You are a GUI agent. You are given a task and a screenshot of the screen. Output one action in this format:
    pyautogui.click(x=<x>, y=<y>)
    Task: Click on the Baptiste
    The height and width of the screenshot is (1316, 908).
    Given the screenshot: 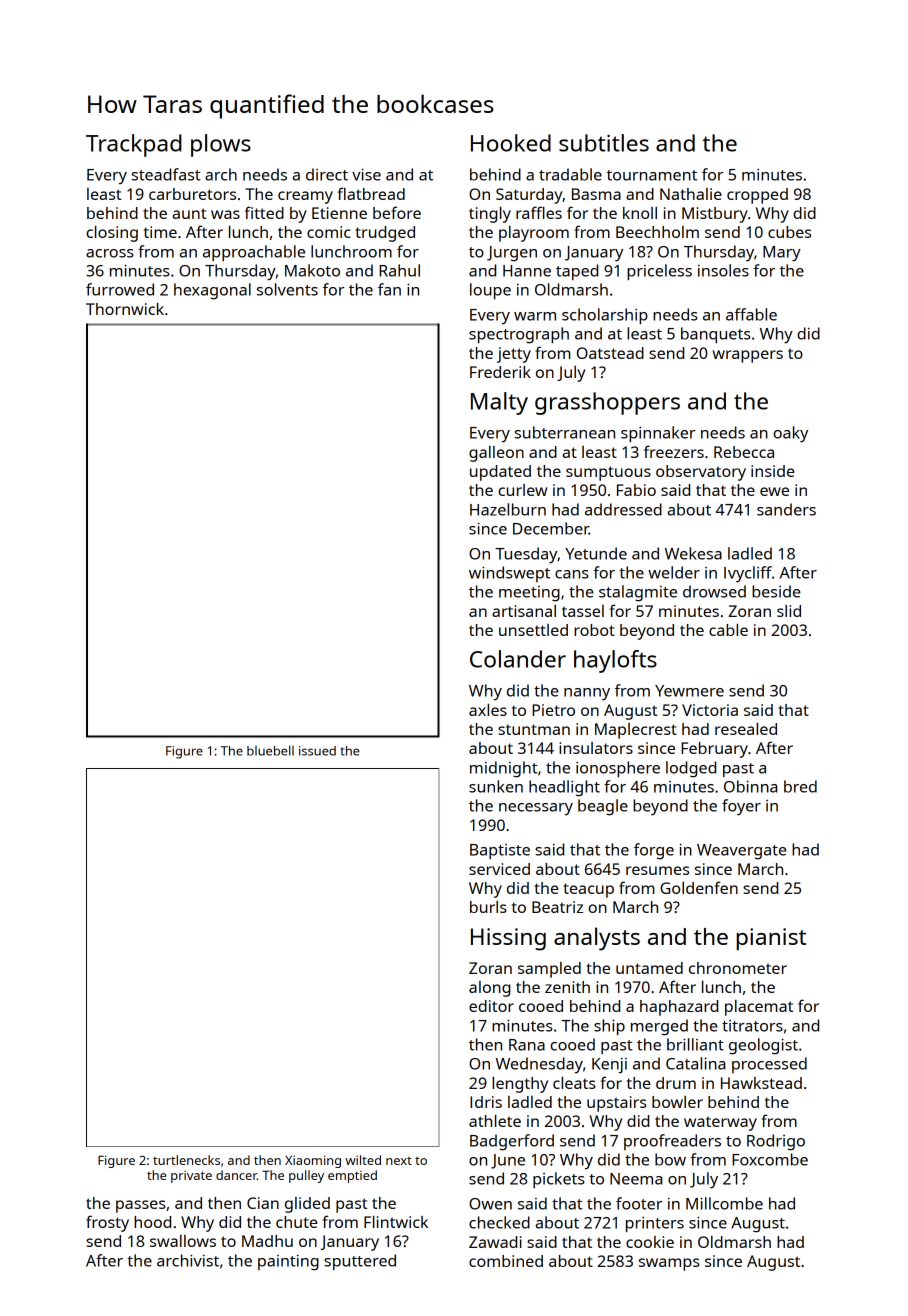 What is the action you would take?
    pyautogui.click(x=500, y=851)
